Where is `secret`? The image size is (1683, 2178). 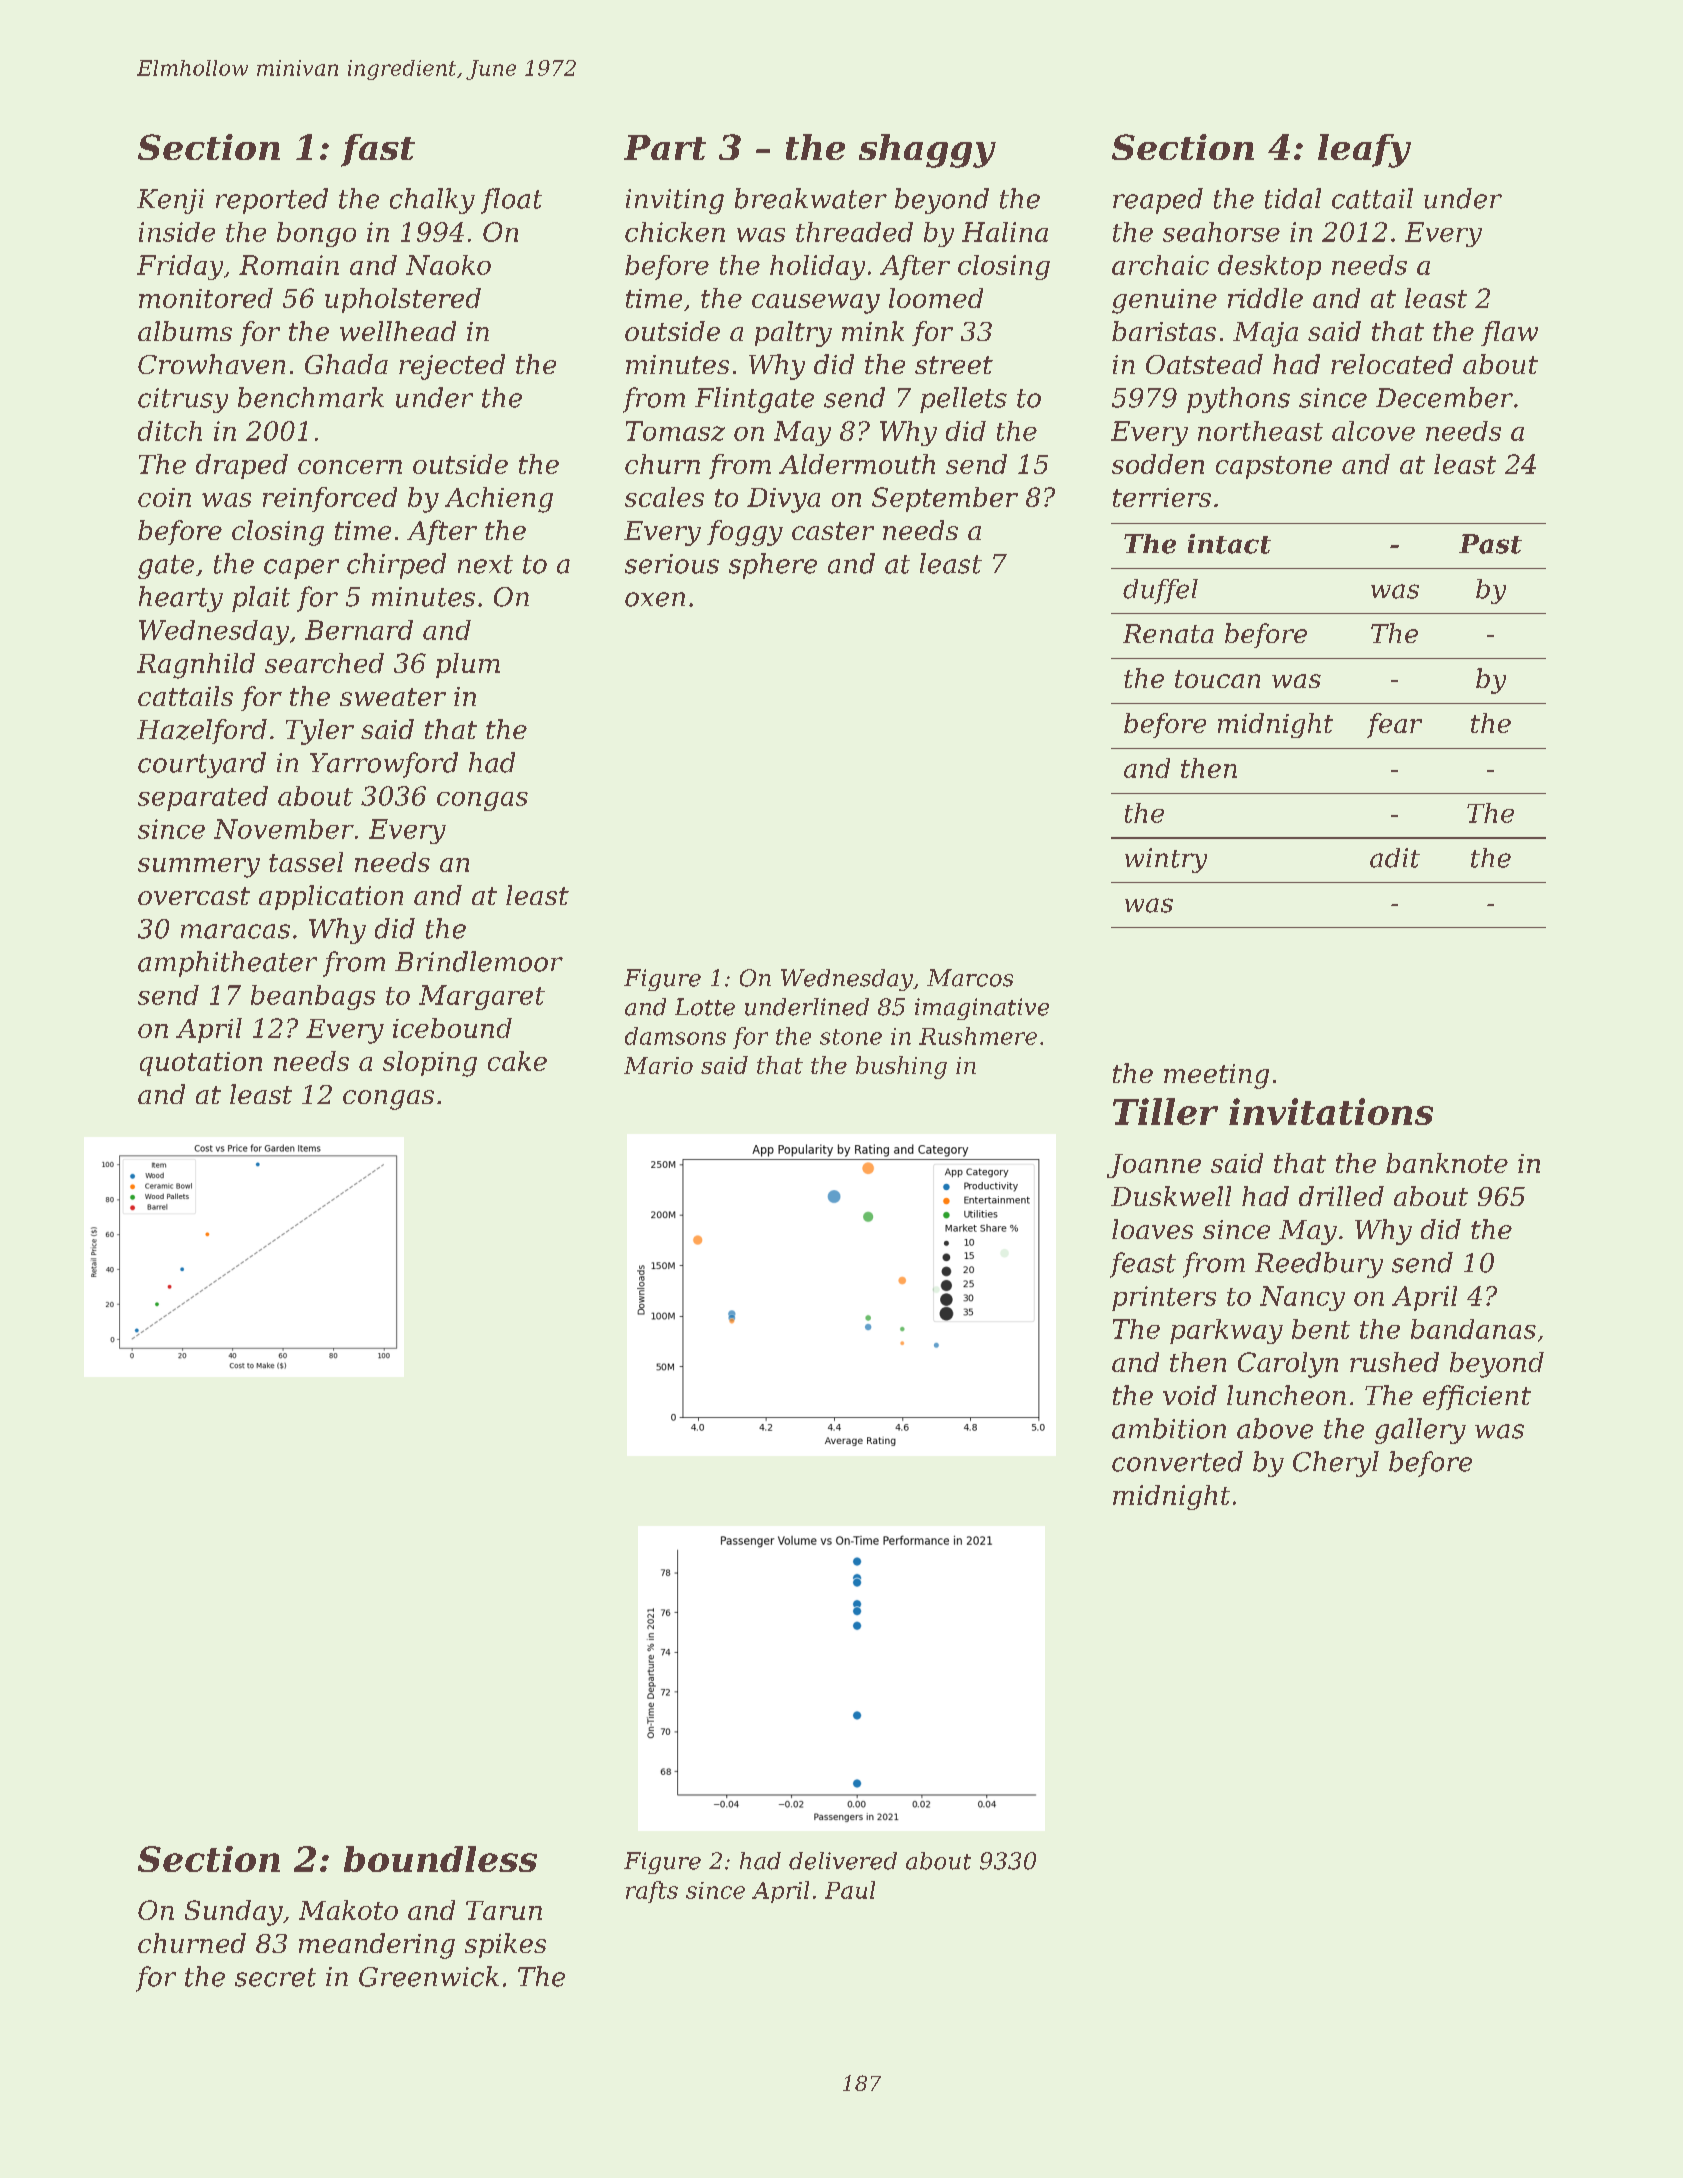 secret is located at coordinates (275, 1977).
